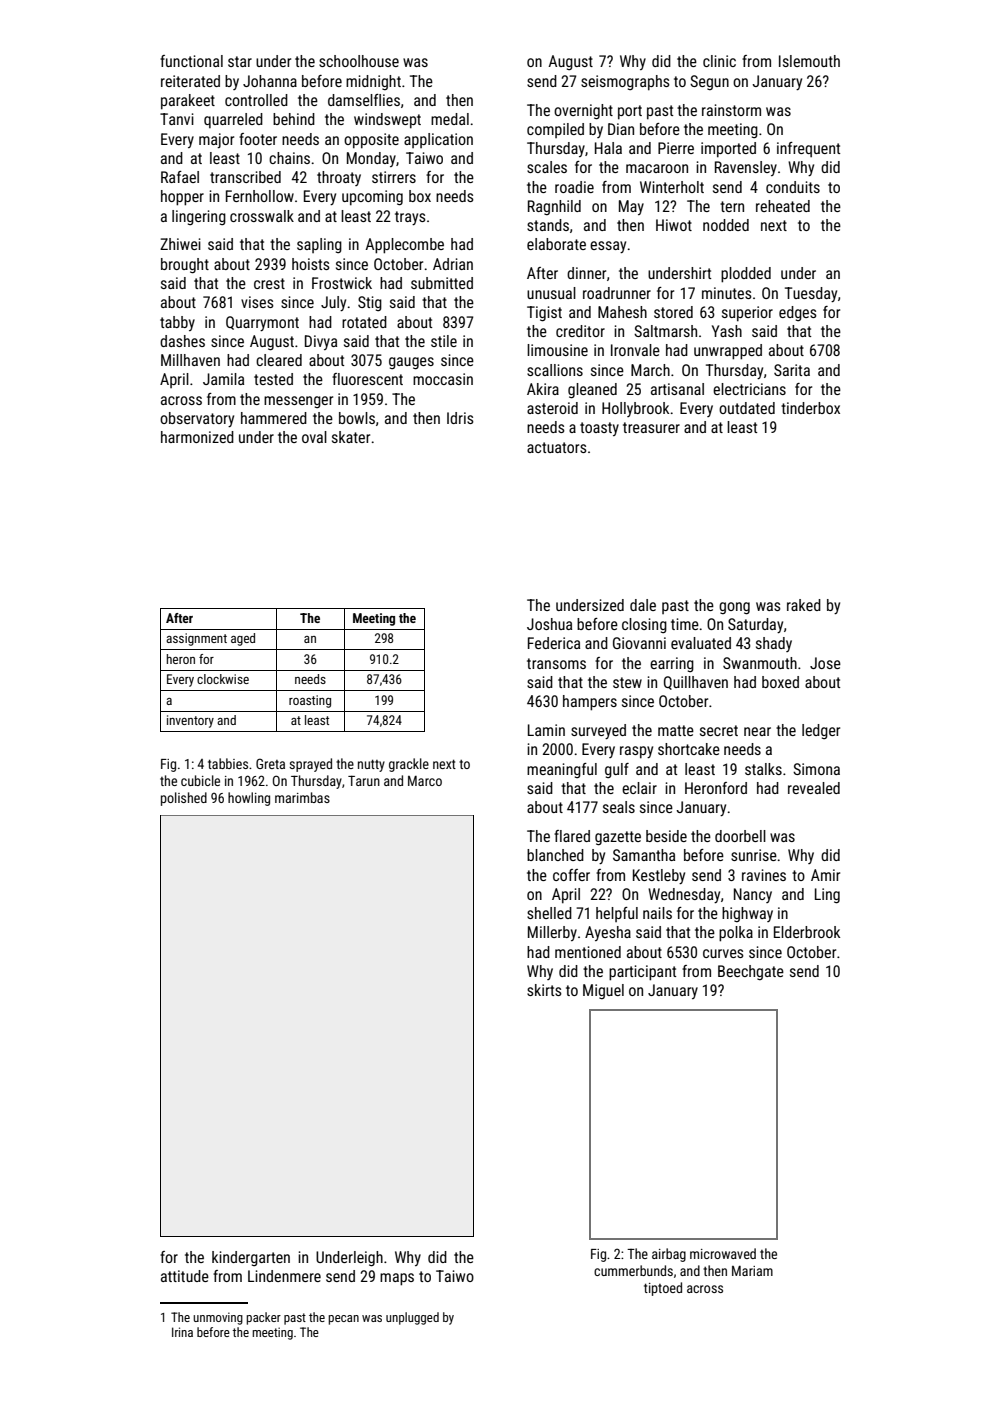  I want to click on Idris, so click(460, 418).
